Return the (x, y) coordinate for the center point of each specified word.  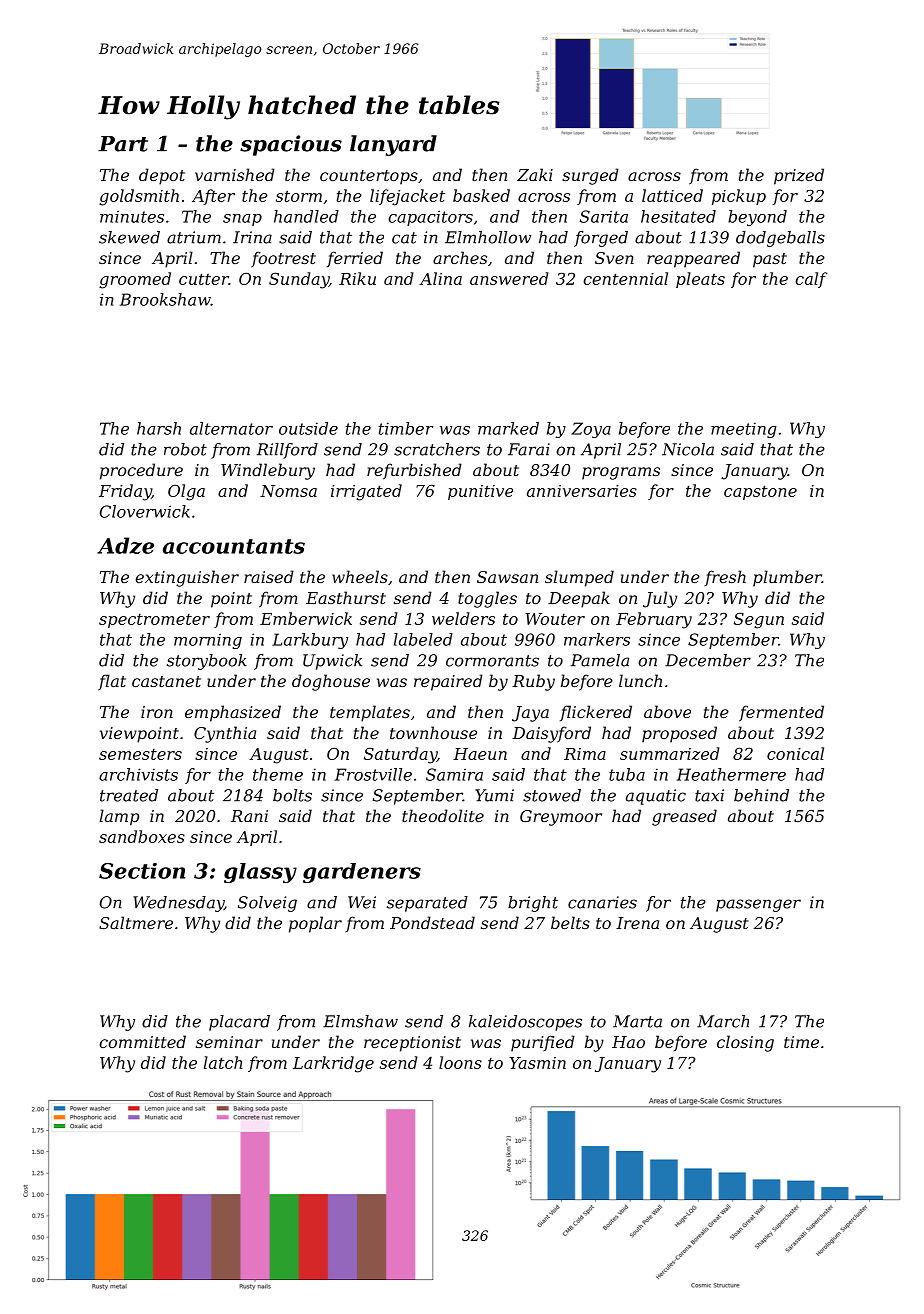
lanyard (393, 145)
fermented (781, 713)
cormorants (492, 661)
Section (142, 871)
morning (208, 641)
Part (123, 144)
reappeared (693, 259)
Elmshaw (360, 1021)
